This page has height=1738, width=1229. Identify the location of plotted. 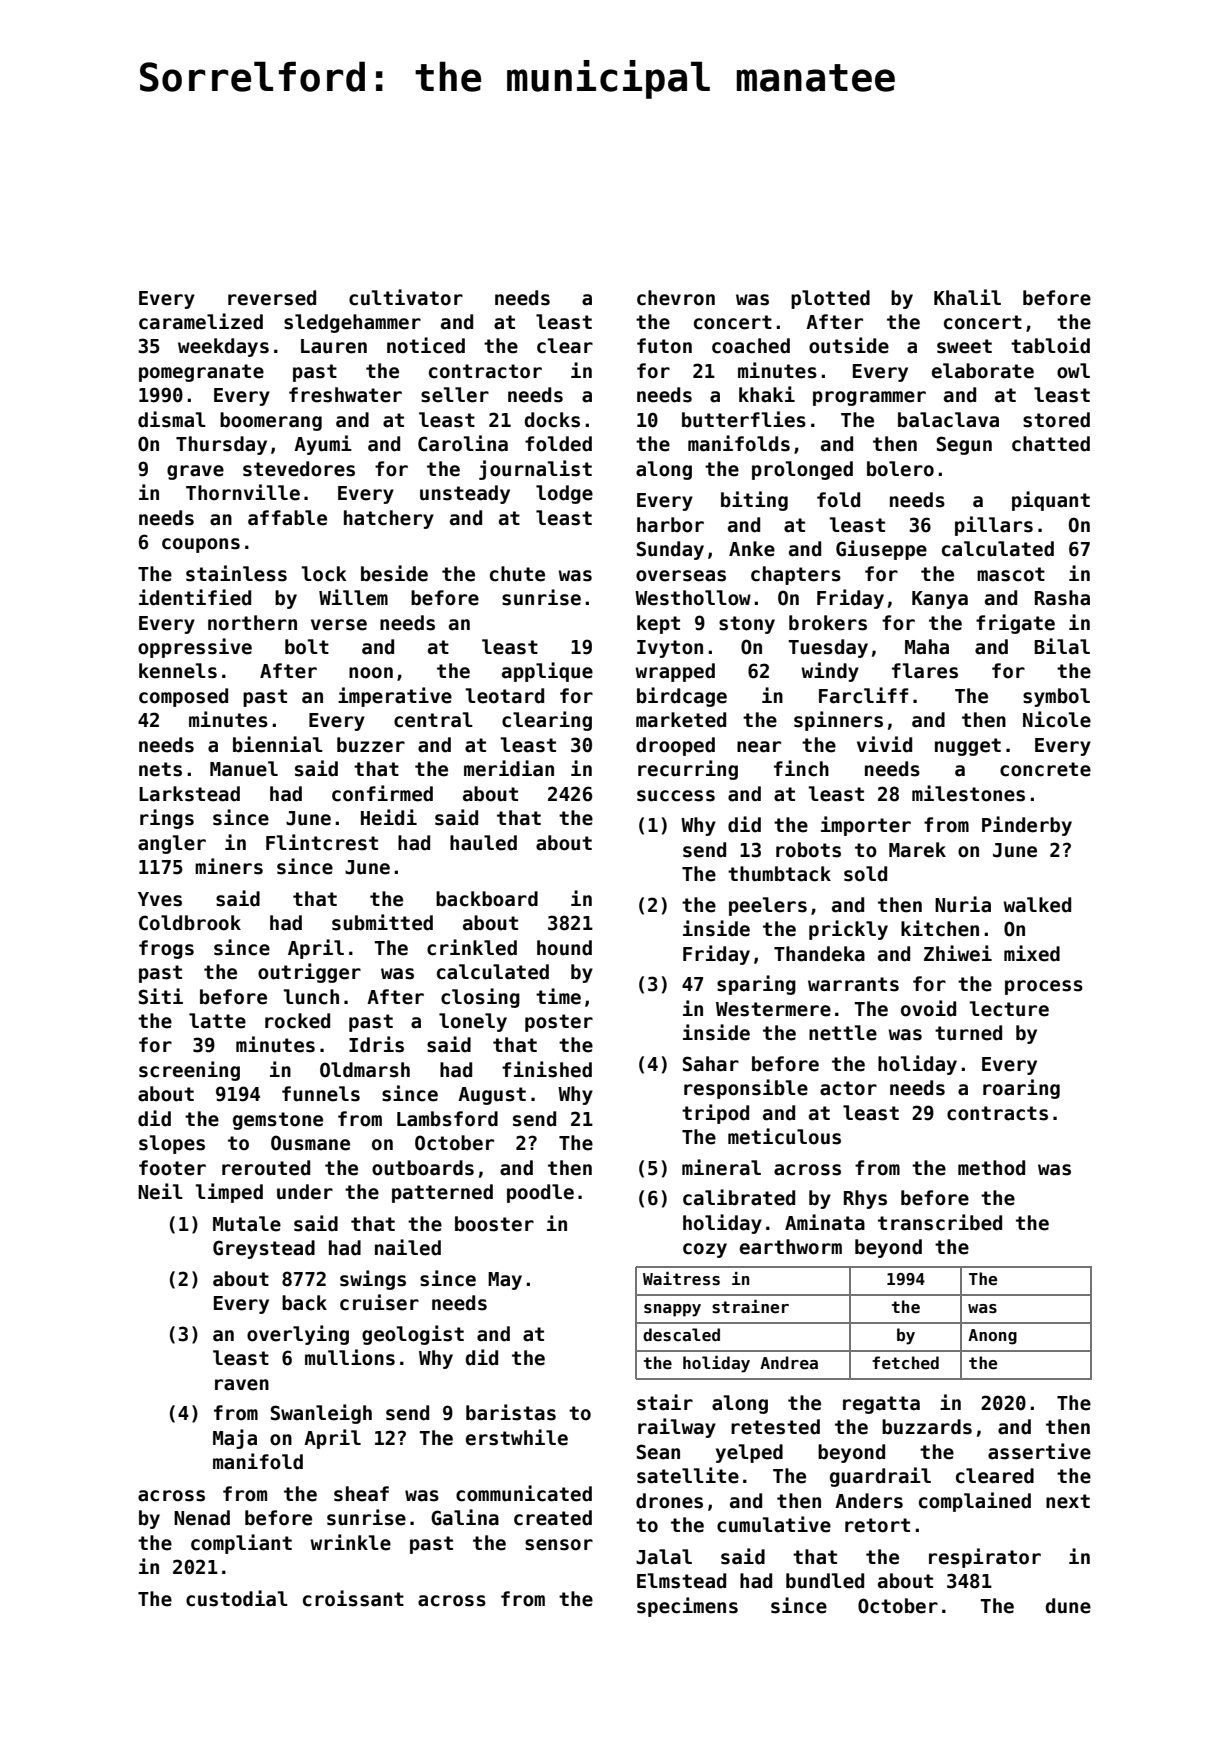
(830, 299).
